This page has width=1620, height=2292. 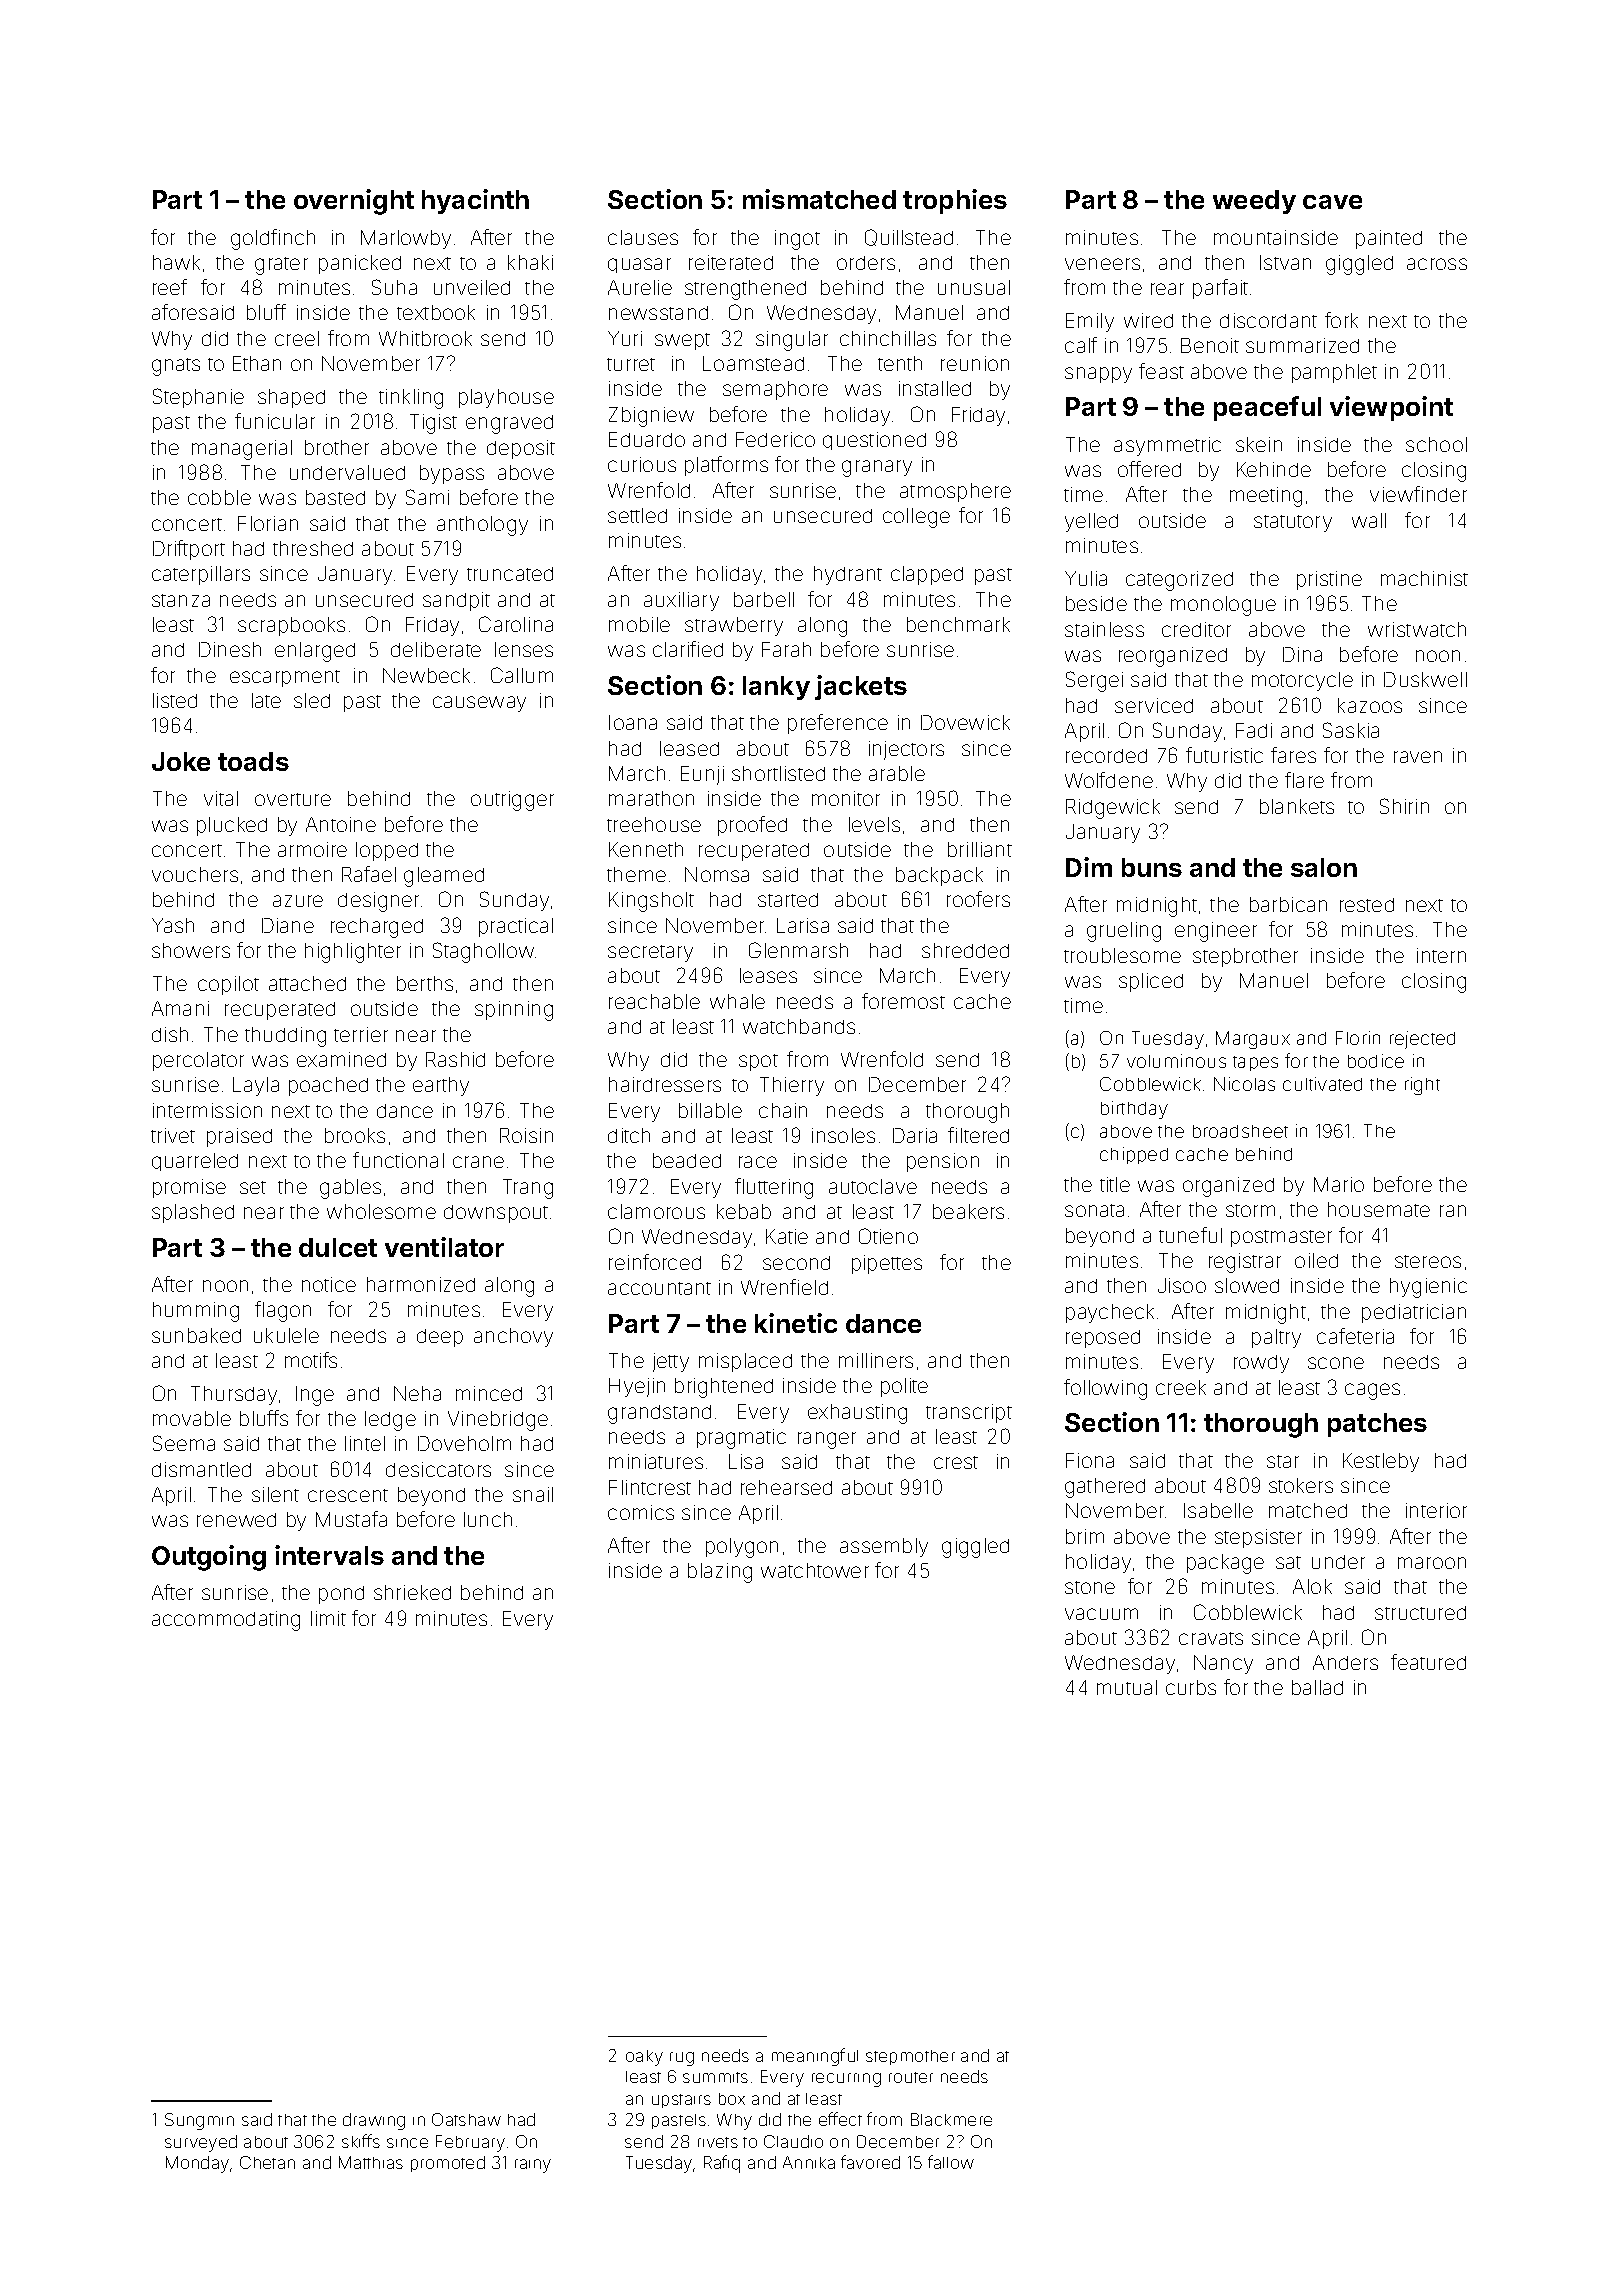 What do you see at coordinates (448, 2164) in the page?
I see `promoted` at bounding box center [448, 2164].
